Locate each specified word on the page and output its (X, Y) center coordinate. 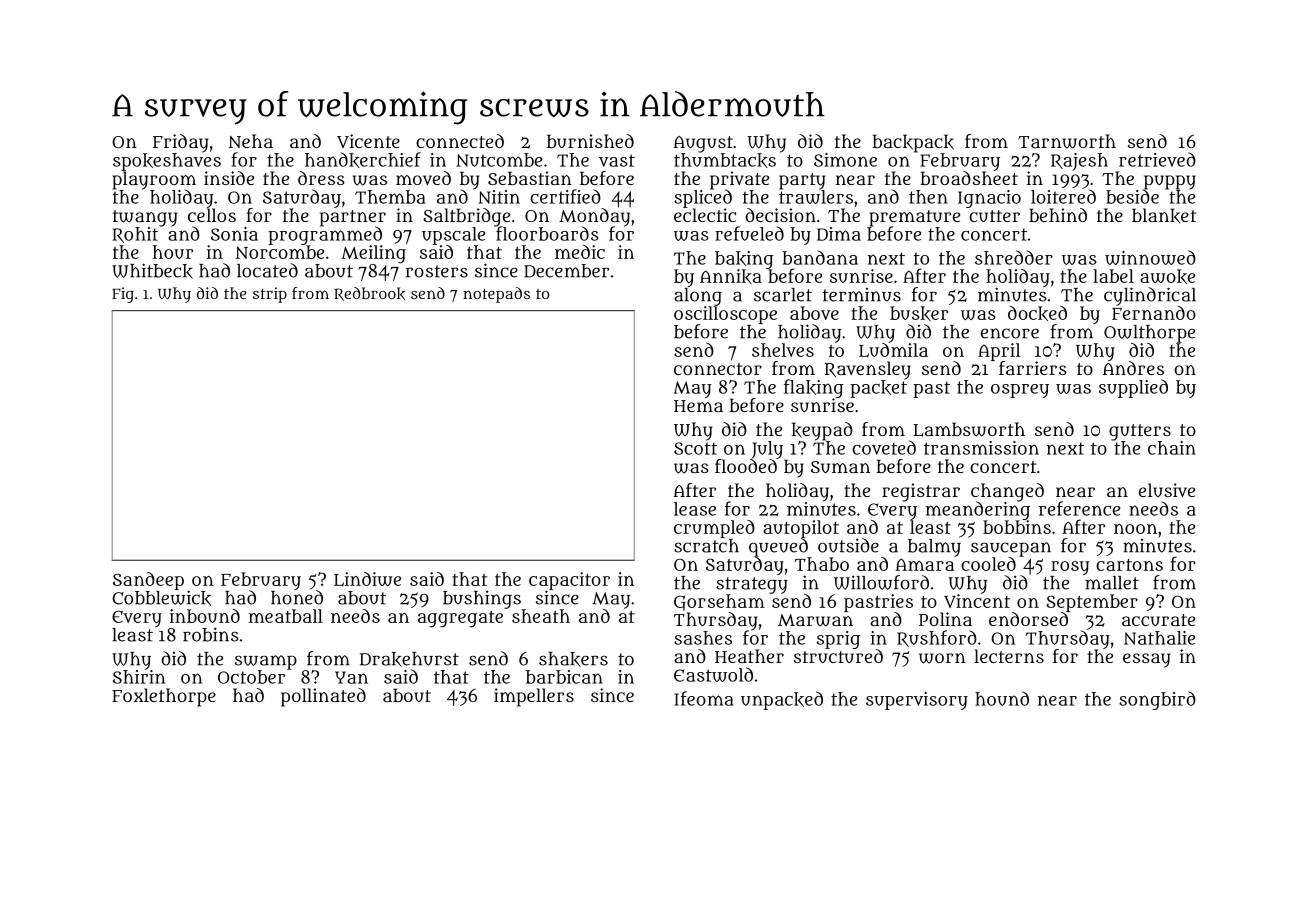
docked (1037, 313)
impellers (534, 697)
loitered (1063, 196)
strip (270, 295)
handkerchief (363, 160)
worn (942, 658)
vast (617, 160)
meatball (286, 616)
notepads (496, 295)
